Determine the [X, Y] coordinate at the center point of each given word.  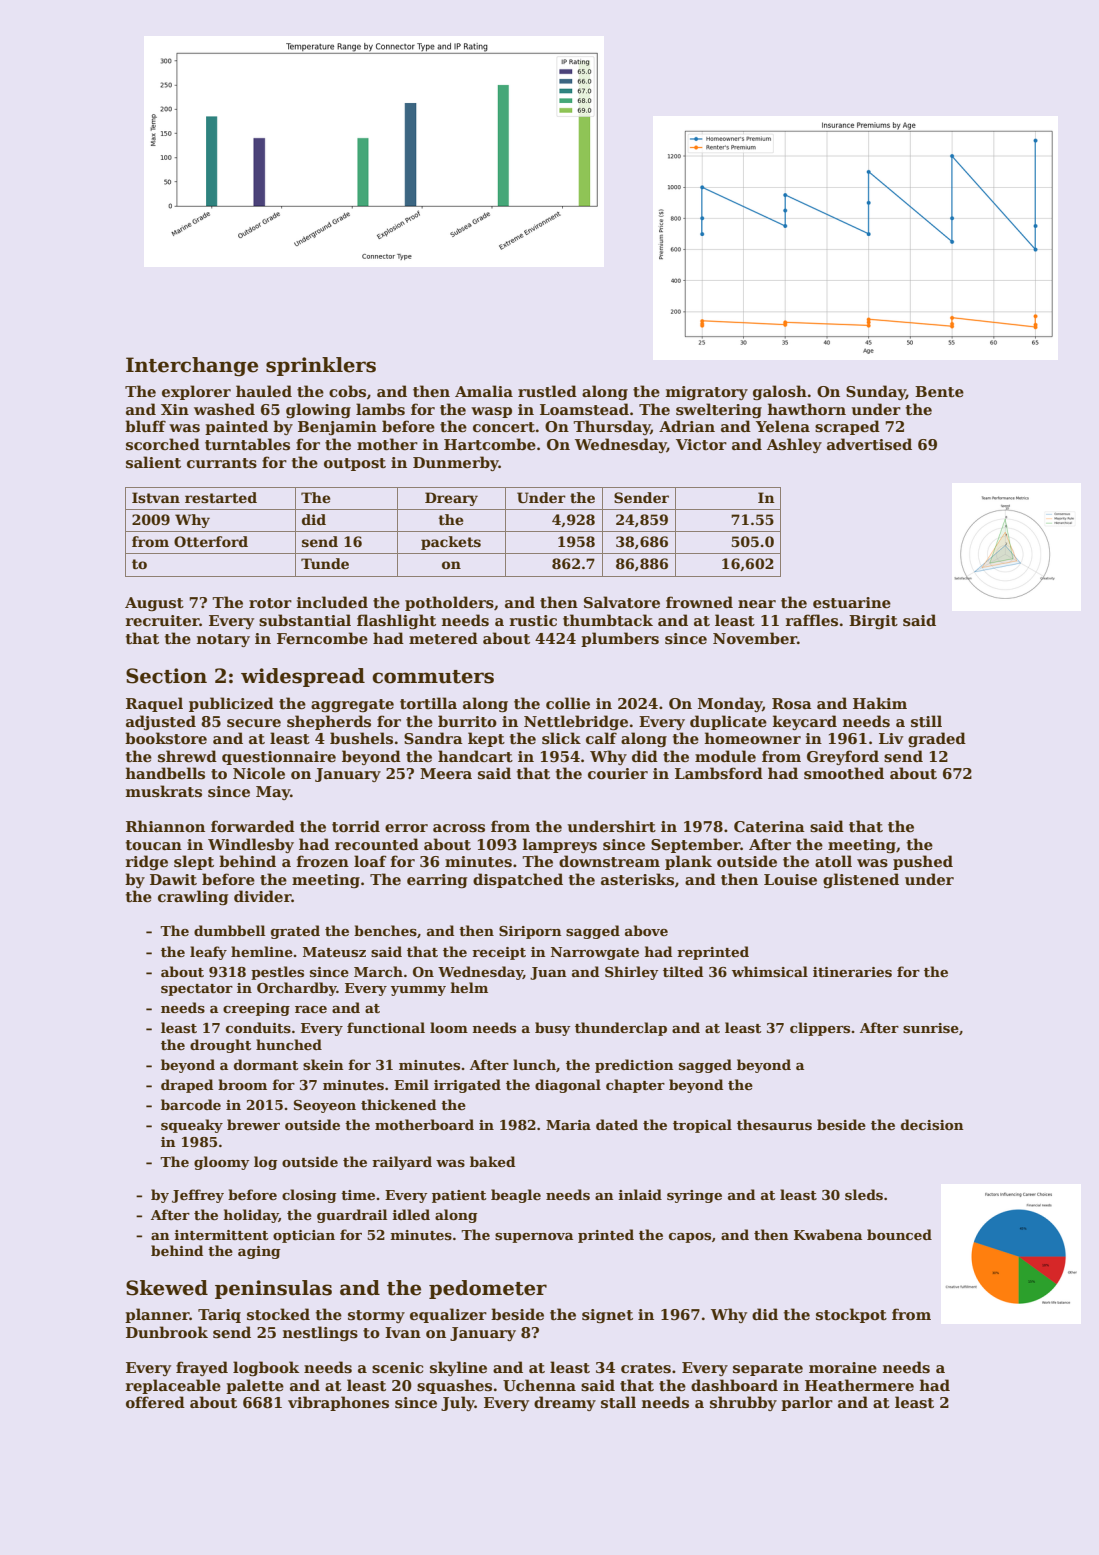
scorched [163, 444]
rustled [547, 391]
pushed [923, 862]
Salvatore [622, 602]
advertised [869, 444]
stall [618, 1402]
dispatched [518, 880]
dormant [266, 1064]
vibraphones [338, 1403]
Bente [939, 391]
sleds [864, 1194]
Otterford [211, 541]
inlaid [640, 1194]
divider [262, 896]
